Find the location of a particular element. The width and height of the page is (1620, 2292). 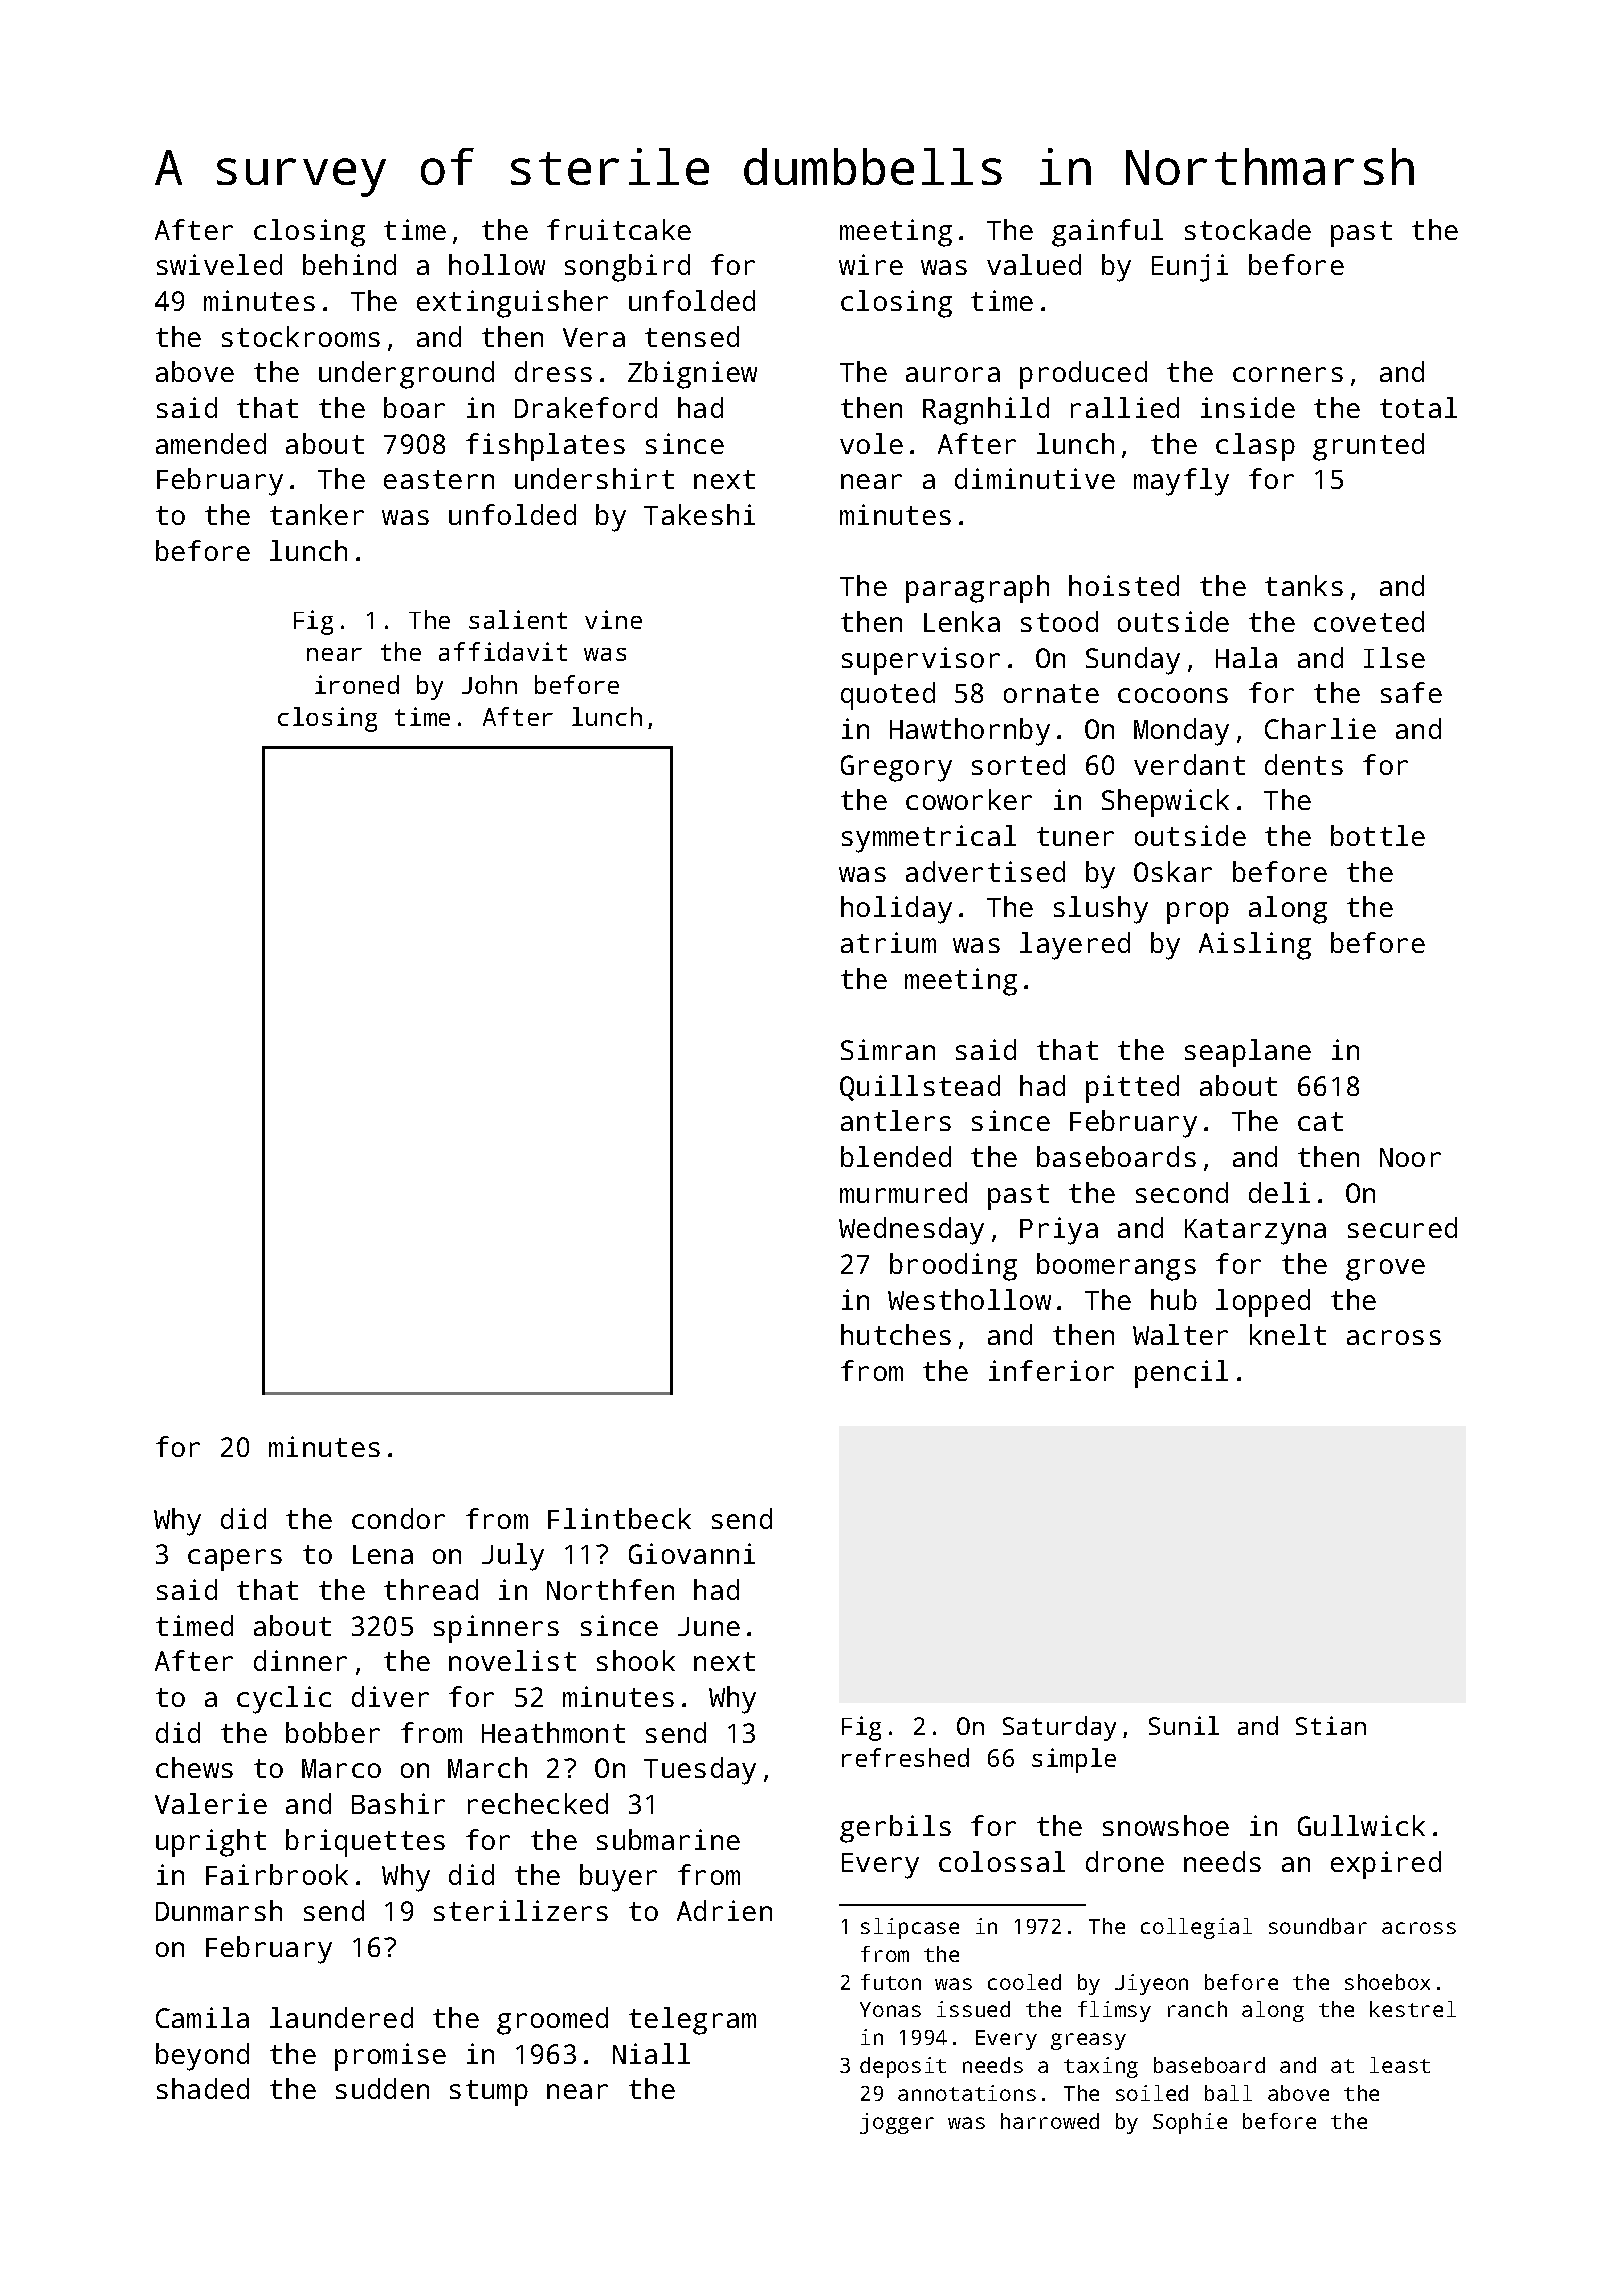

second is located at coordinates (1182, 1192).
